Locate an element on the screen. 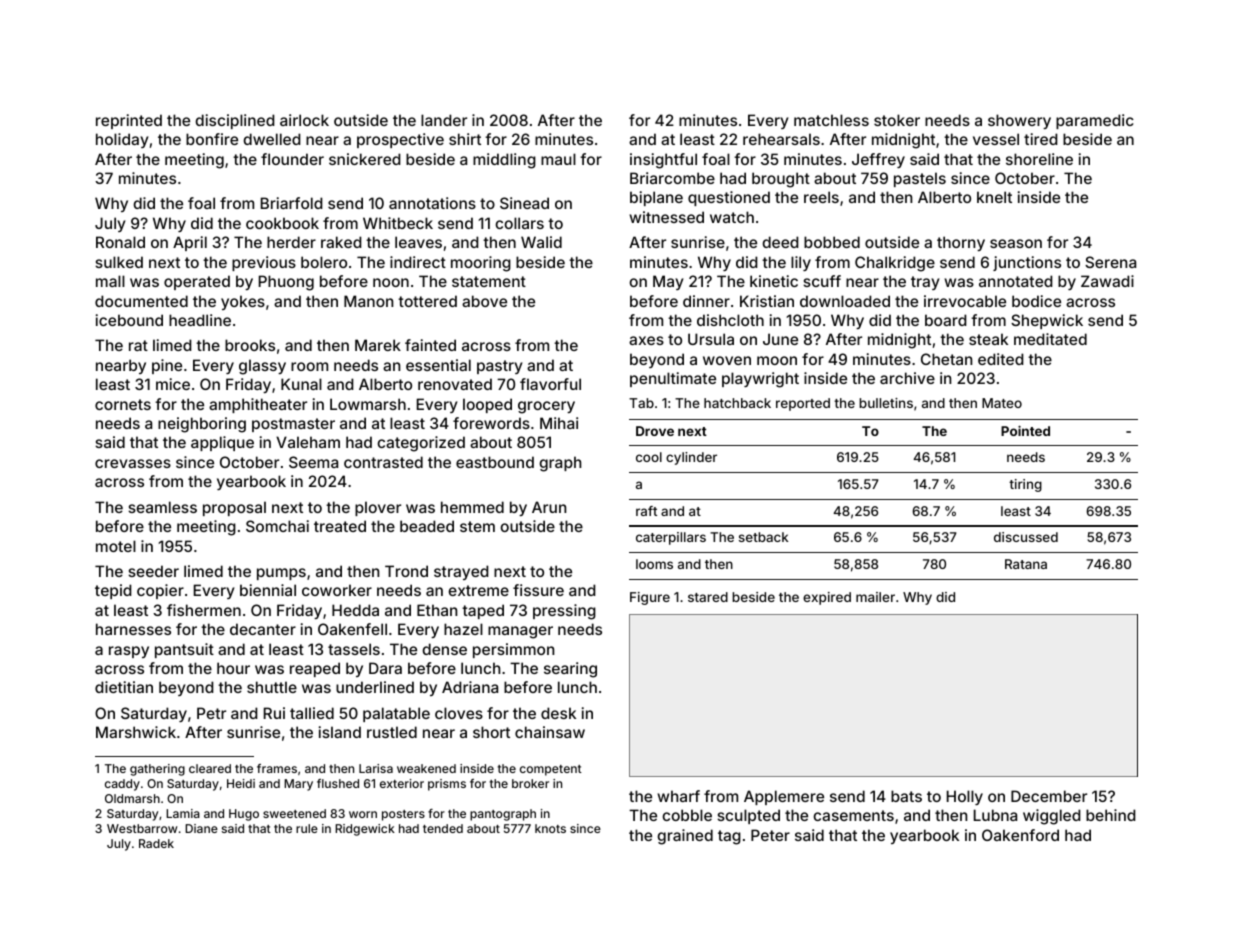 This screenshot has width=1233, height=952. paramedic is located at coordinates (1095, 121).
